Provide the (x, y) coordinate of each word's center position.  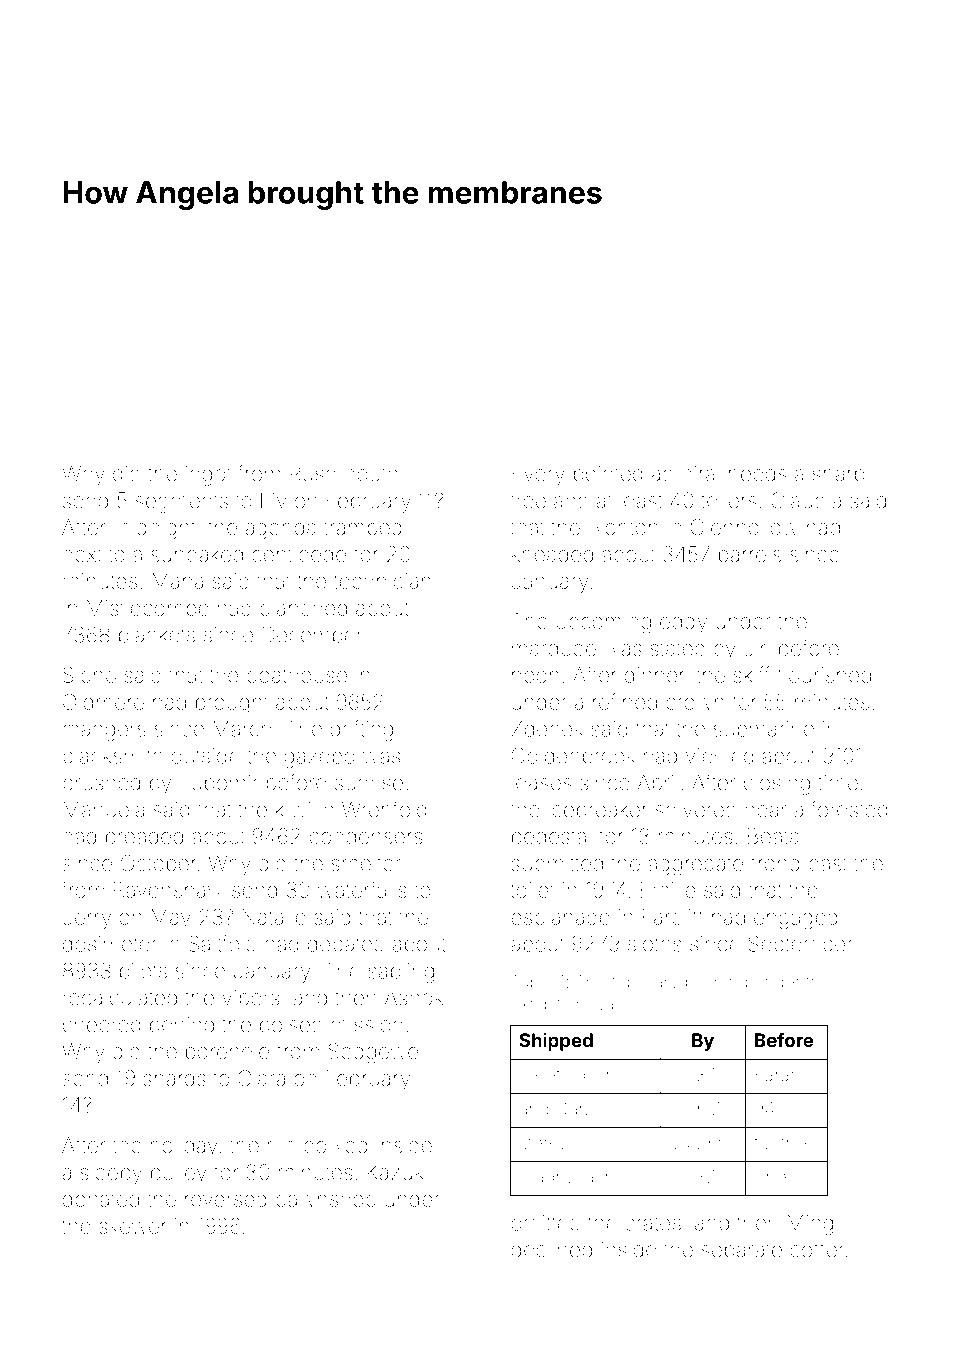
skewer (132, 1226)
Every (538, 475)
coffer (817, 1249)
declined (551, 1249)
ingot (208, 476)
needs (757, 473)
